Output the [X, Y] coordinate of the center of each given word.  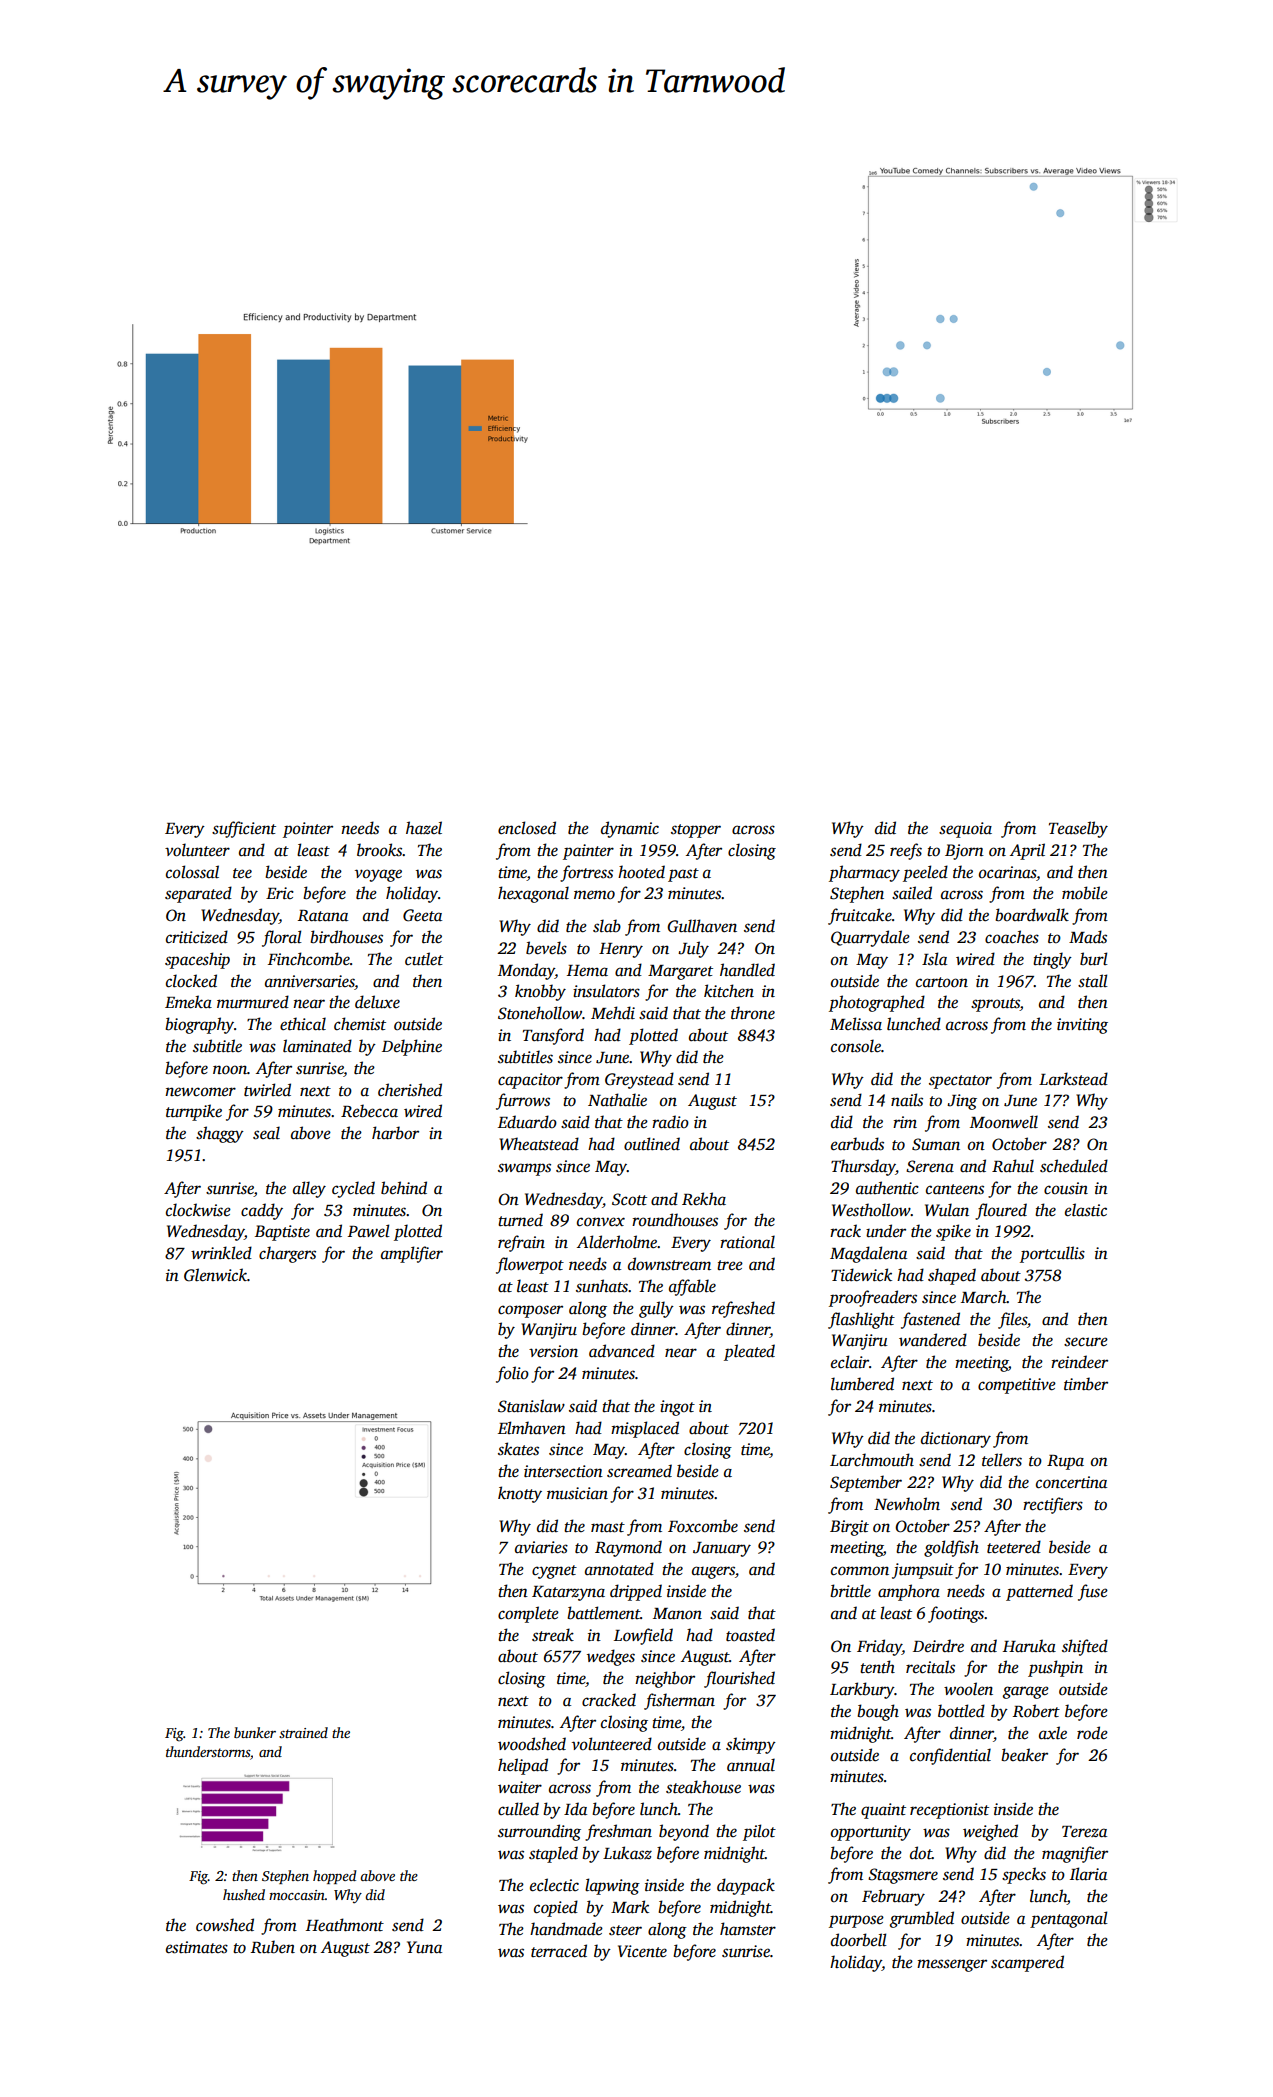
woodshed [532, 1744]
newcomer [200, 1092]
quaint [883, 1811]
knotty [520, 1494]
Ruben [273, 1947]
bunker [255, 1732]
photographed [877, 1003]
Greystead [639, 1080]
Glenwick [215, 1275]
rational [747, 1242]
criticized [197, 937]
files [1012, 1320]
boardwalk [1032, 915]
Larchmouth [872, 1460]
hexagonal [533, 894]
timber [1086, 1384]
